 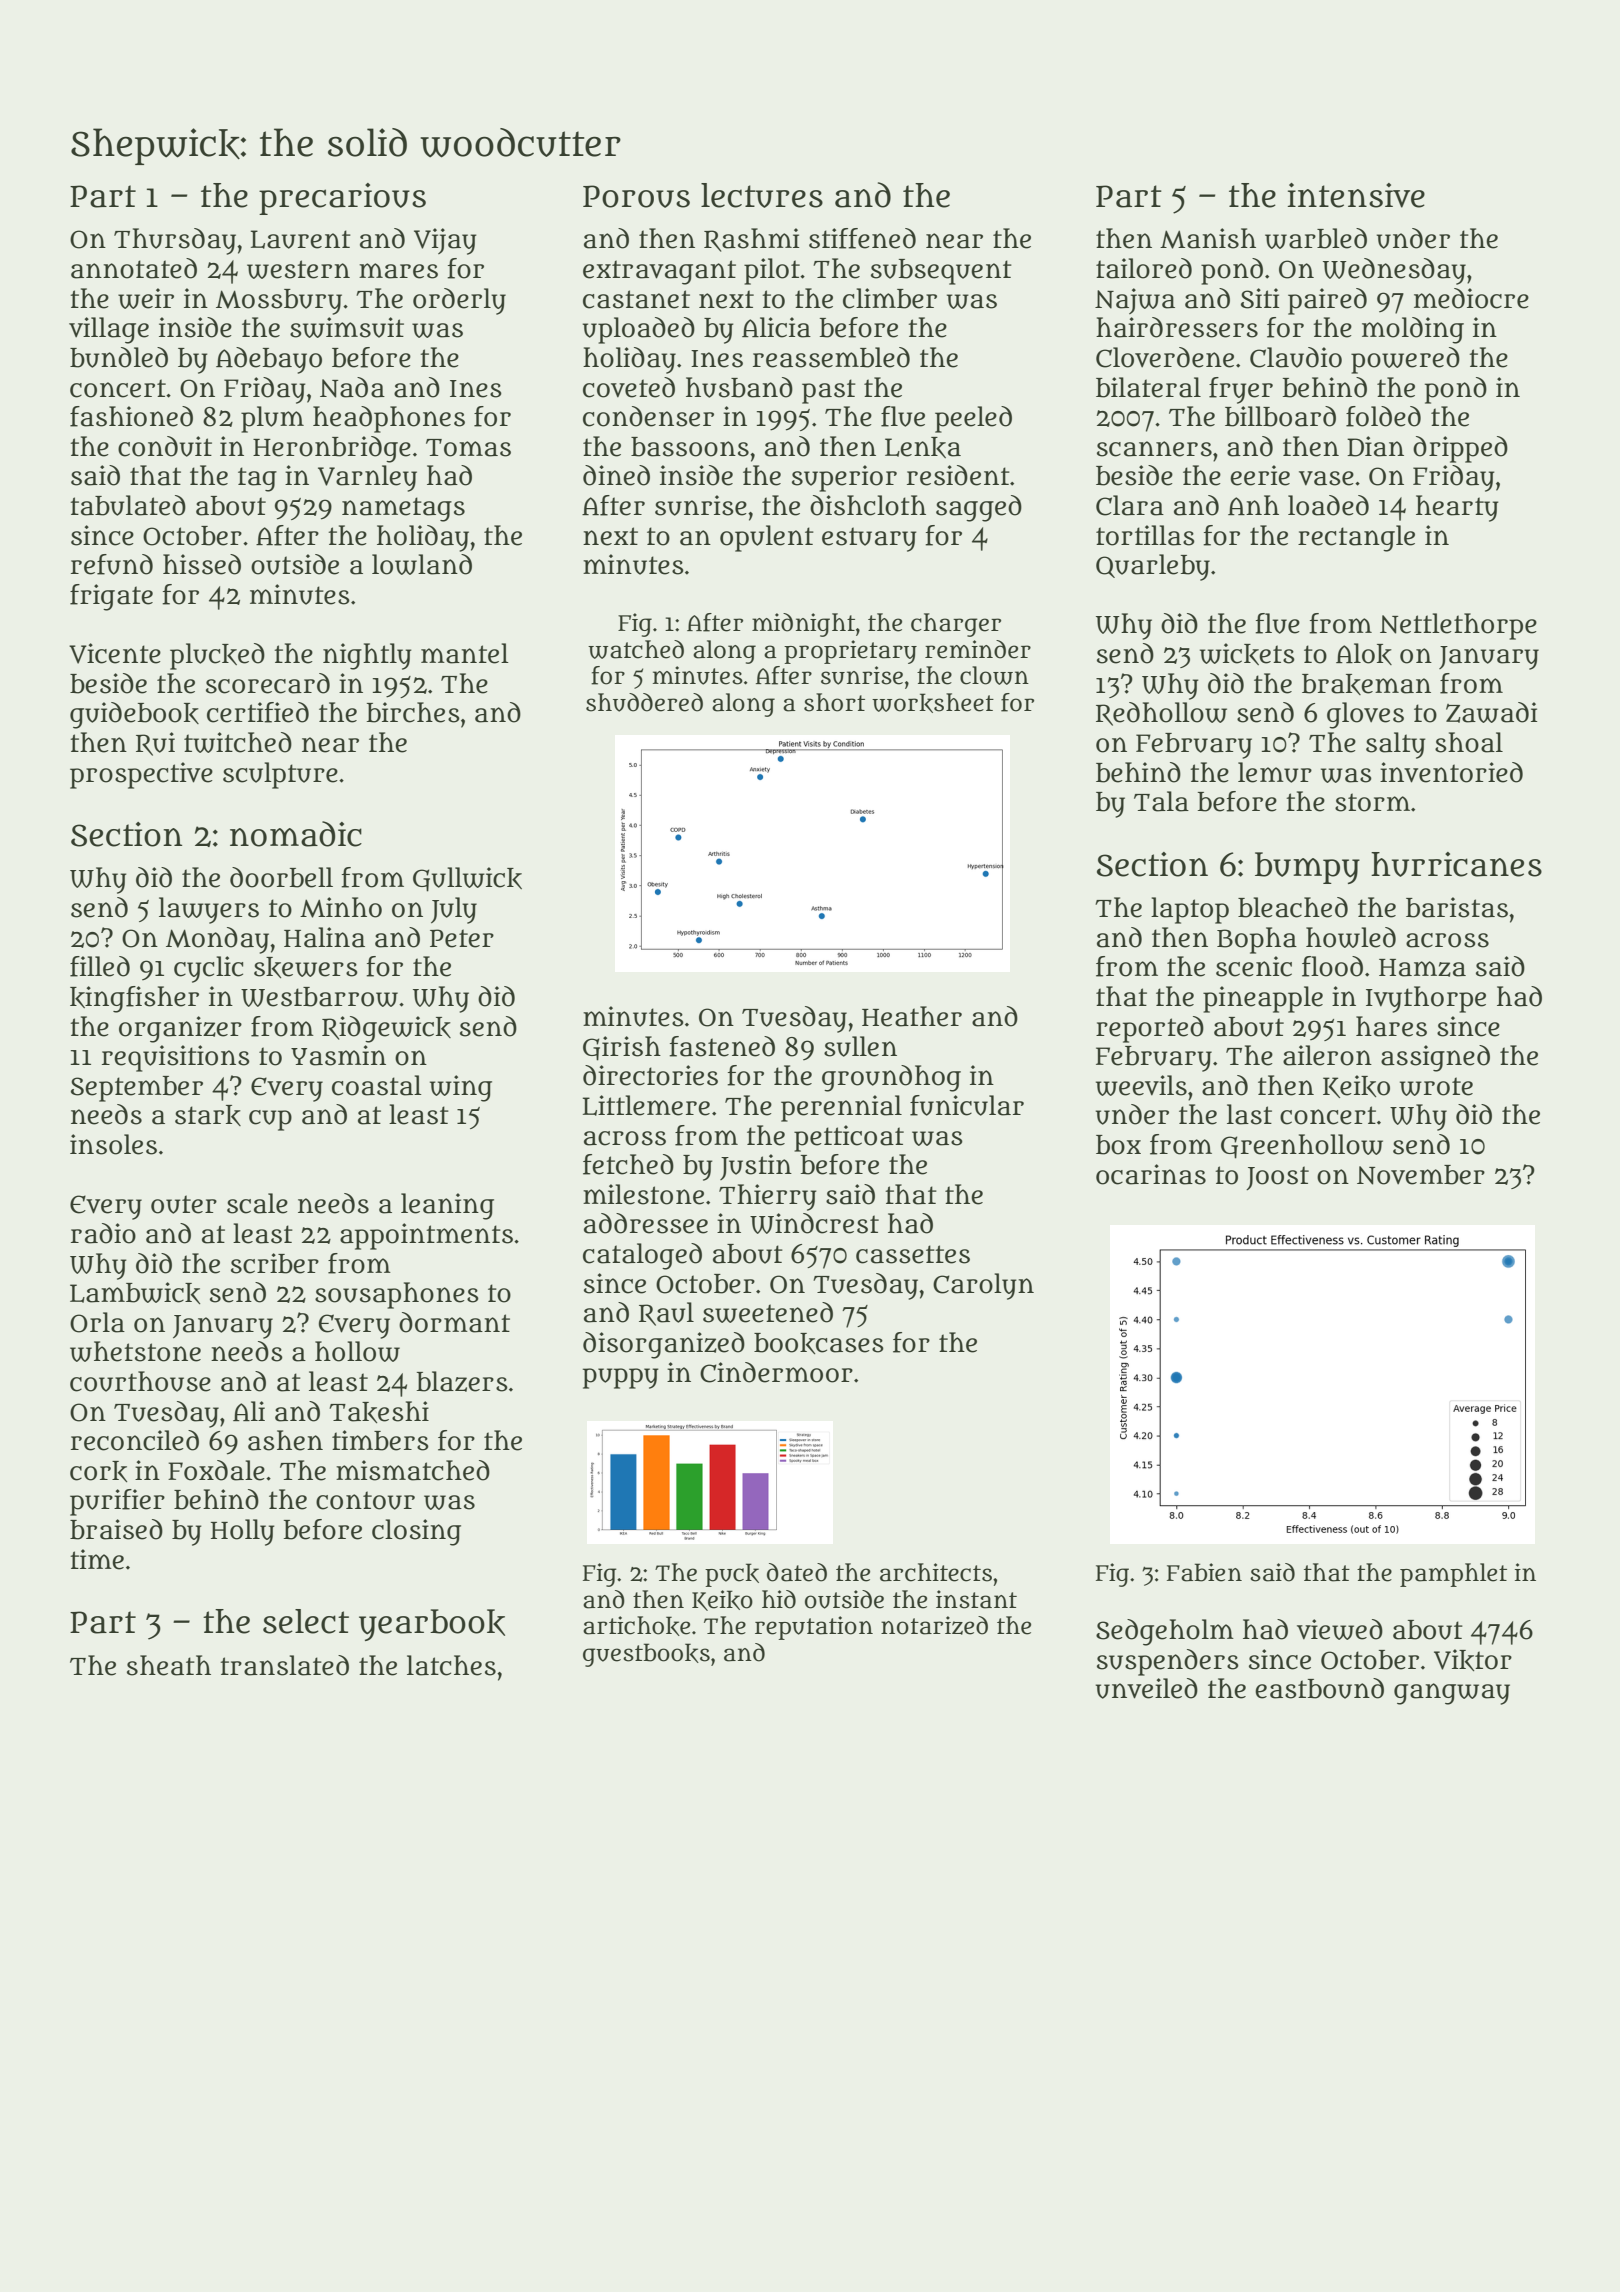 What do you see at coordinates (342, 199) in the page?
I see `precarious` at bounding box center [342, 199].
